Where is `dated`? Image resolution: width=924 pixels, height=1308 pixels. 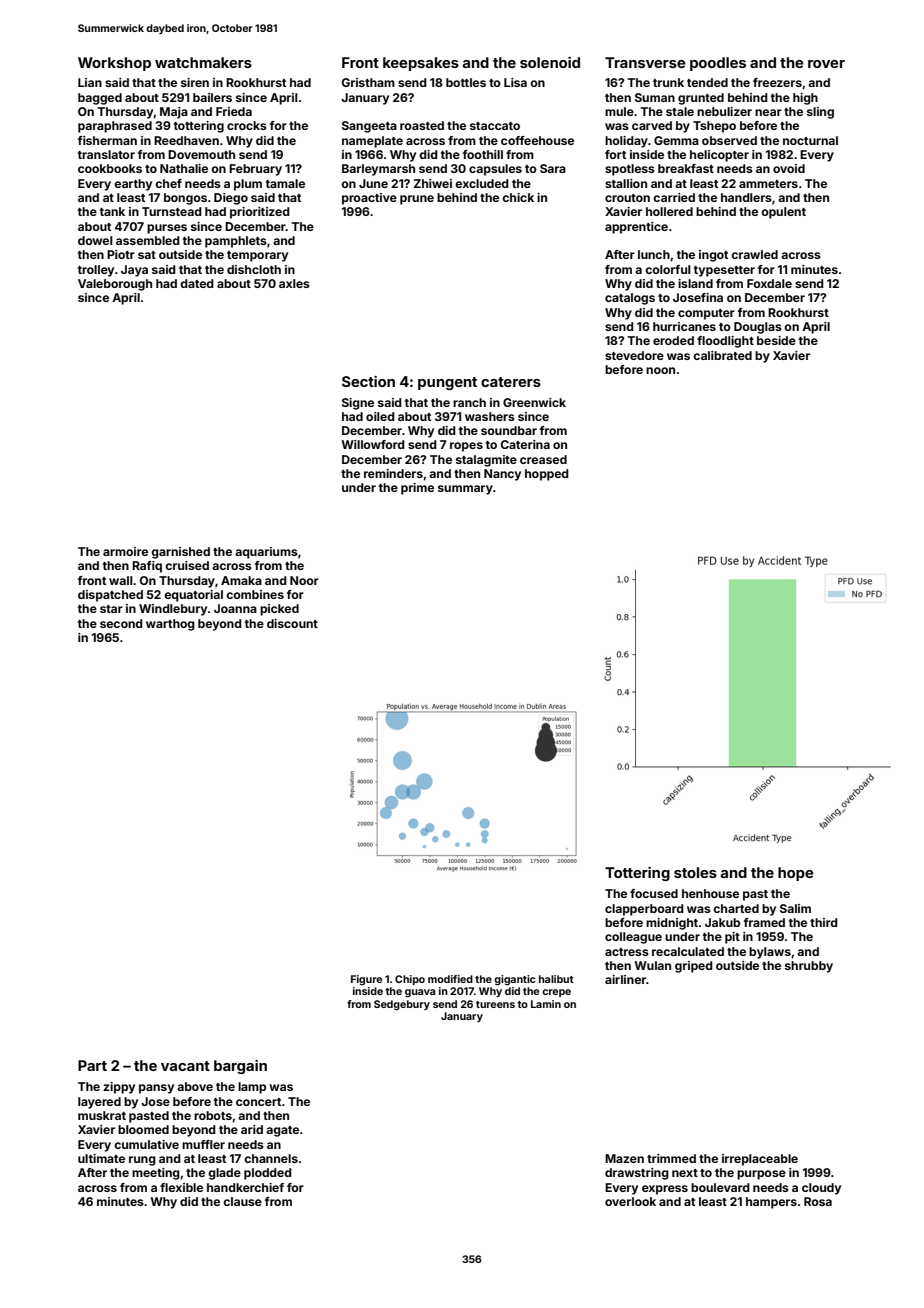 dated is located at coordinates (197, 283).
